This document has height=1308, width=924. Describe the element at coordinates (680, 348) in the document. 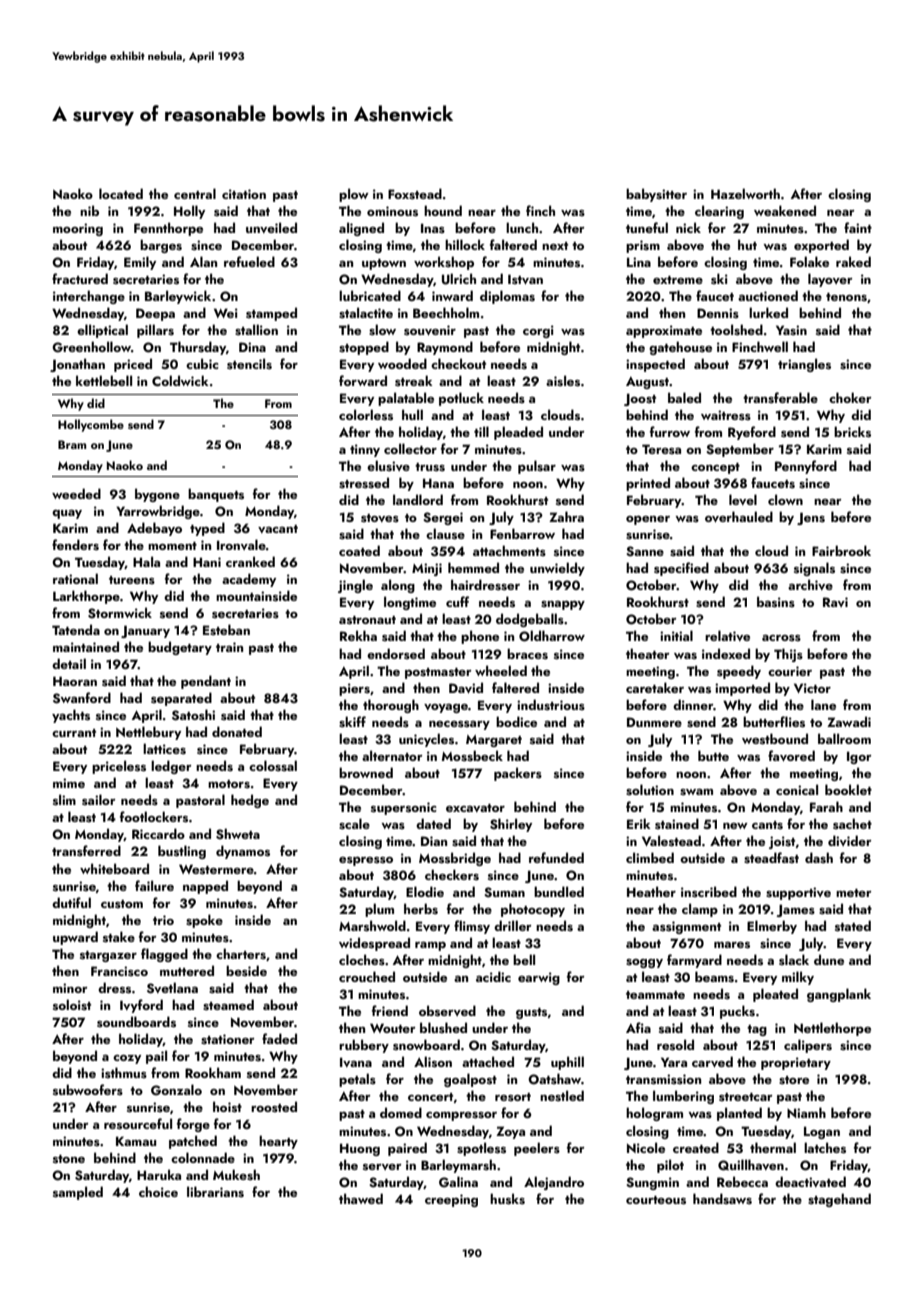

I see `gatehouse` at that location.
